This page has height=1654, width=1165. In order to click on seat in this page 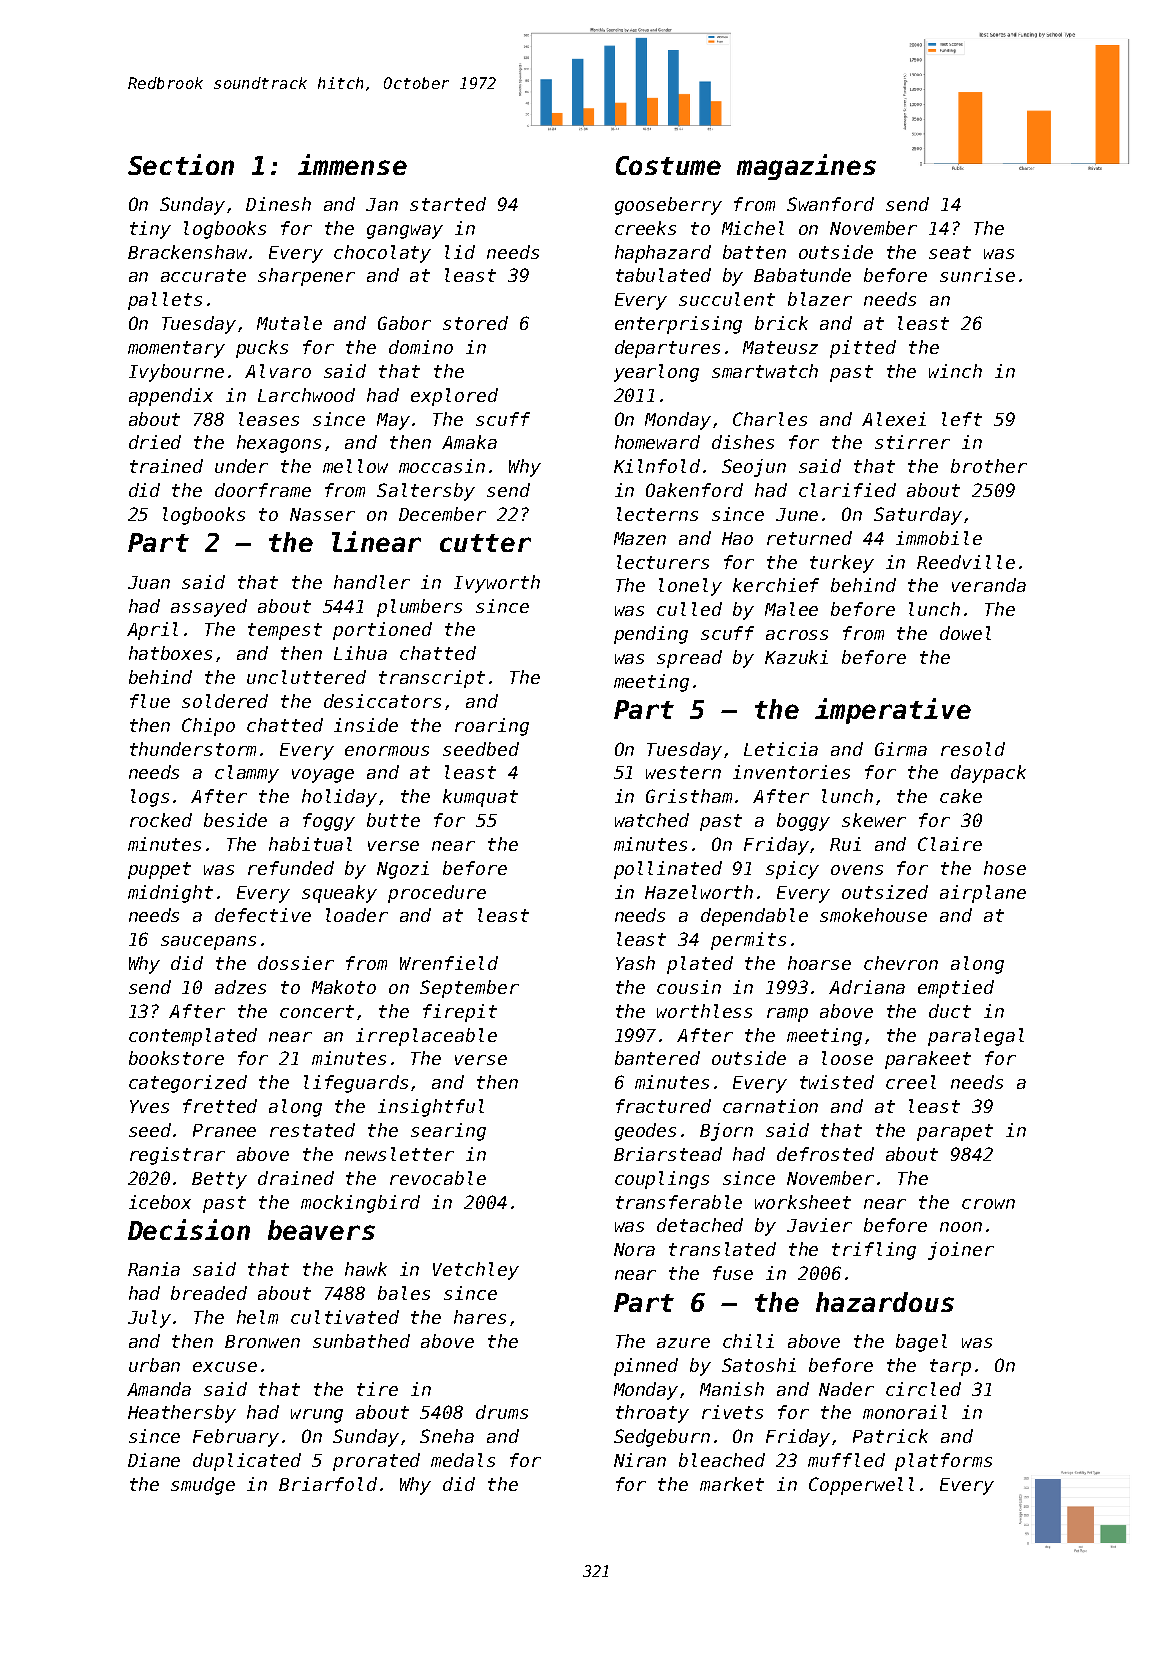, I will do `click(950, 252)`.
